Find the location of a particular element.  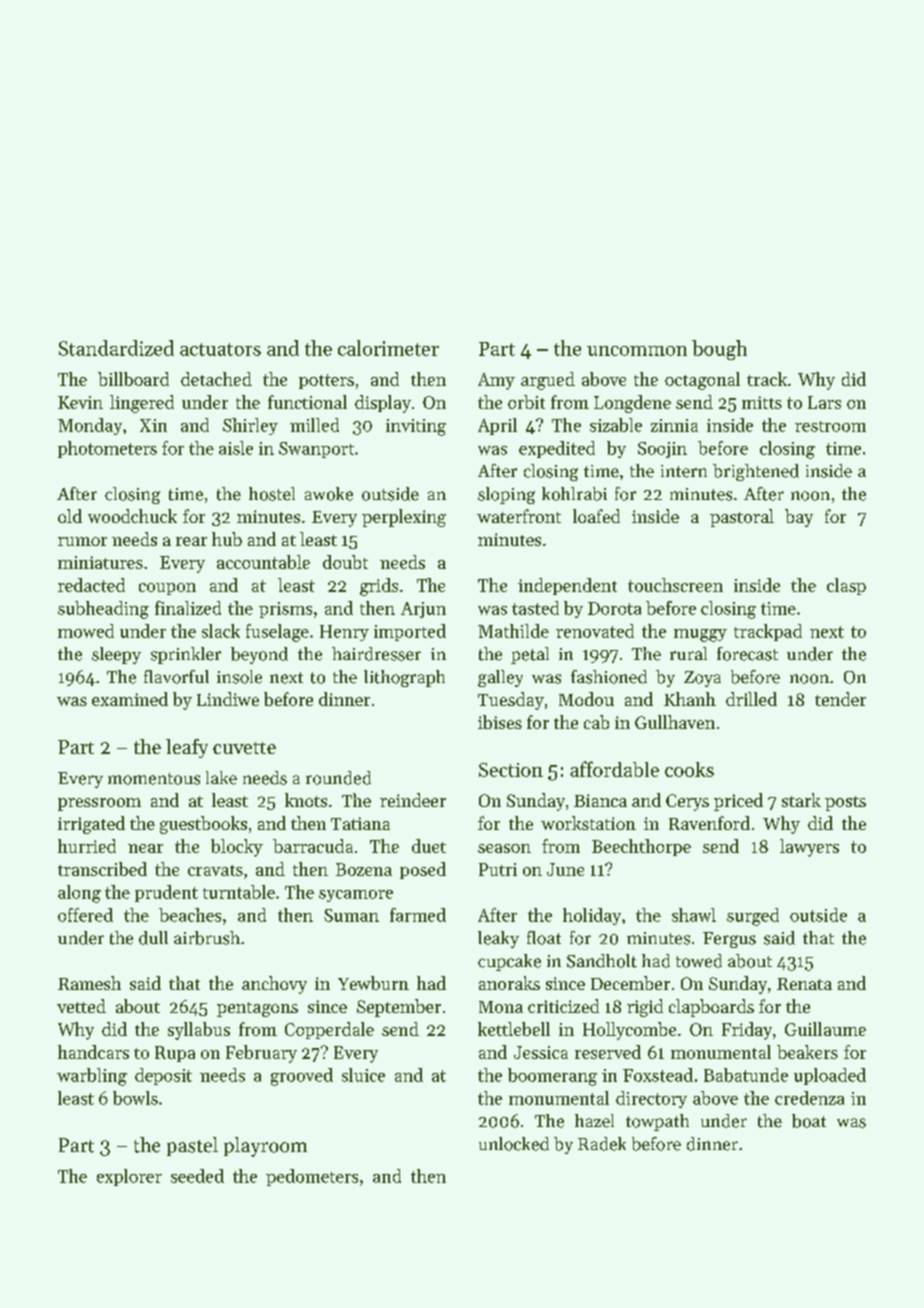

grids is located at coordinates (379, 587).
